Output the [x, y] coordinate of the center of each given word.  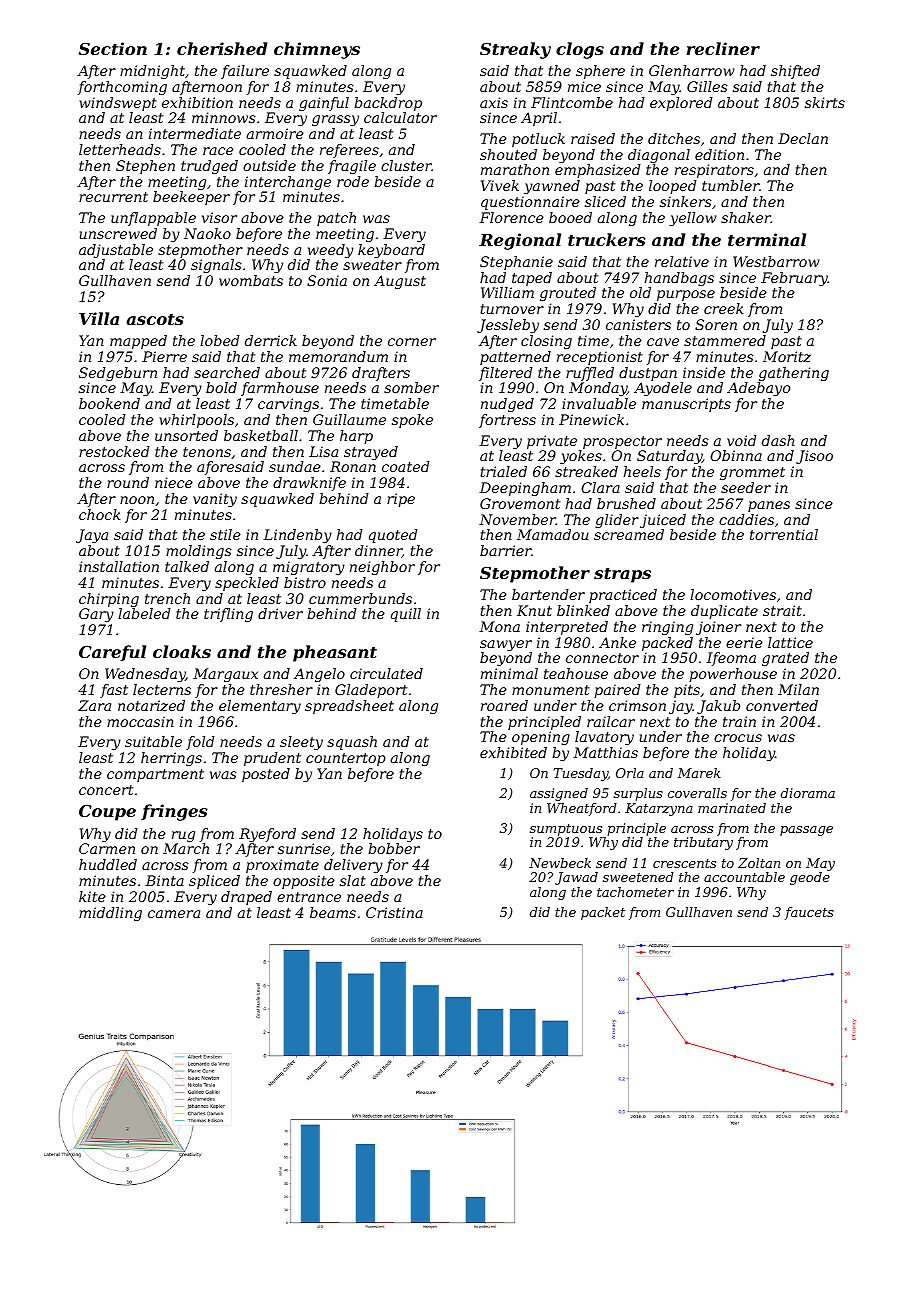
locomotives [733, 594]
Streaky [515, 50]
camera [174, 914]
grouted [568, 294]
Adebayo [758, 389]
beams [333, 912]
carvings [288, 405]
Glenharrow [692, 70]
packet [603, 913]
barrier [506, 550]
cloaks [182, 651]
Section [113, 48]
